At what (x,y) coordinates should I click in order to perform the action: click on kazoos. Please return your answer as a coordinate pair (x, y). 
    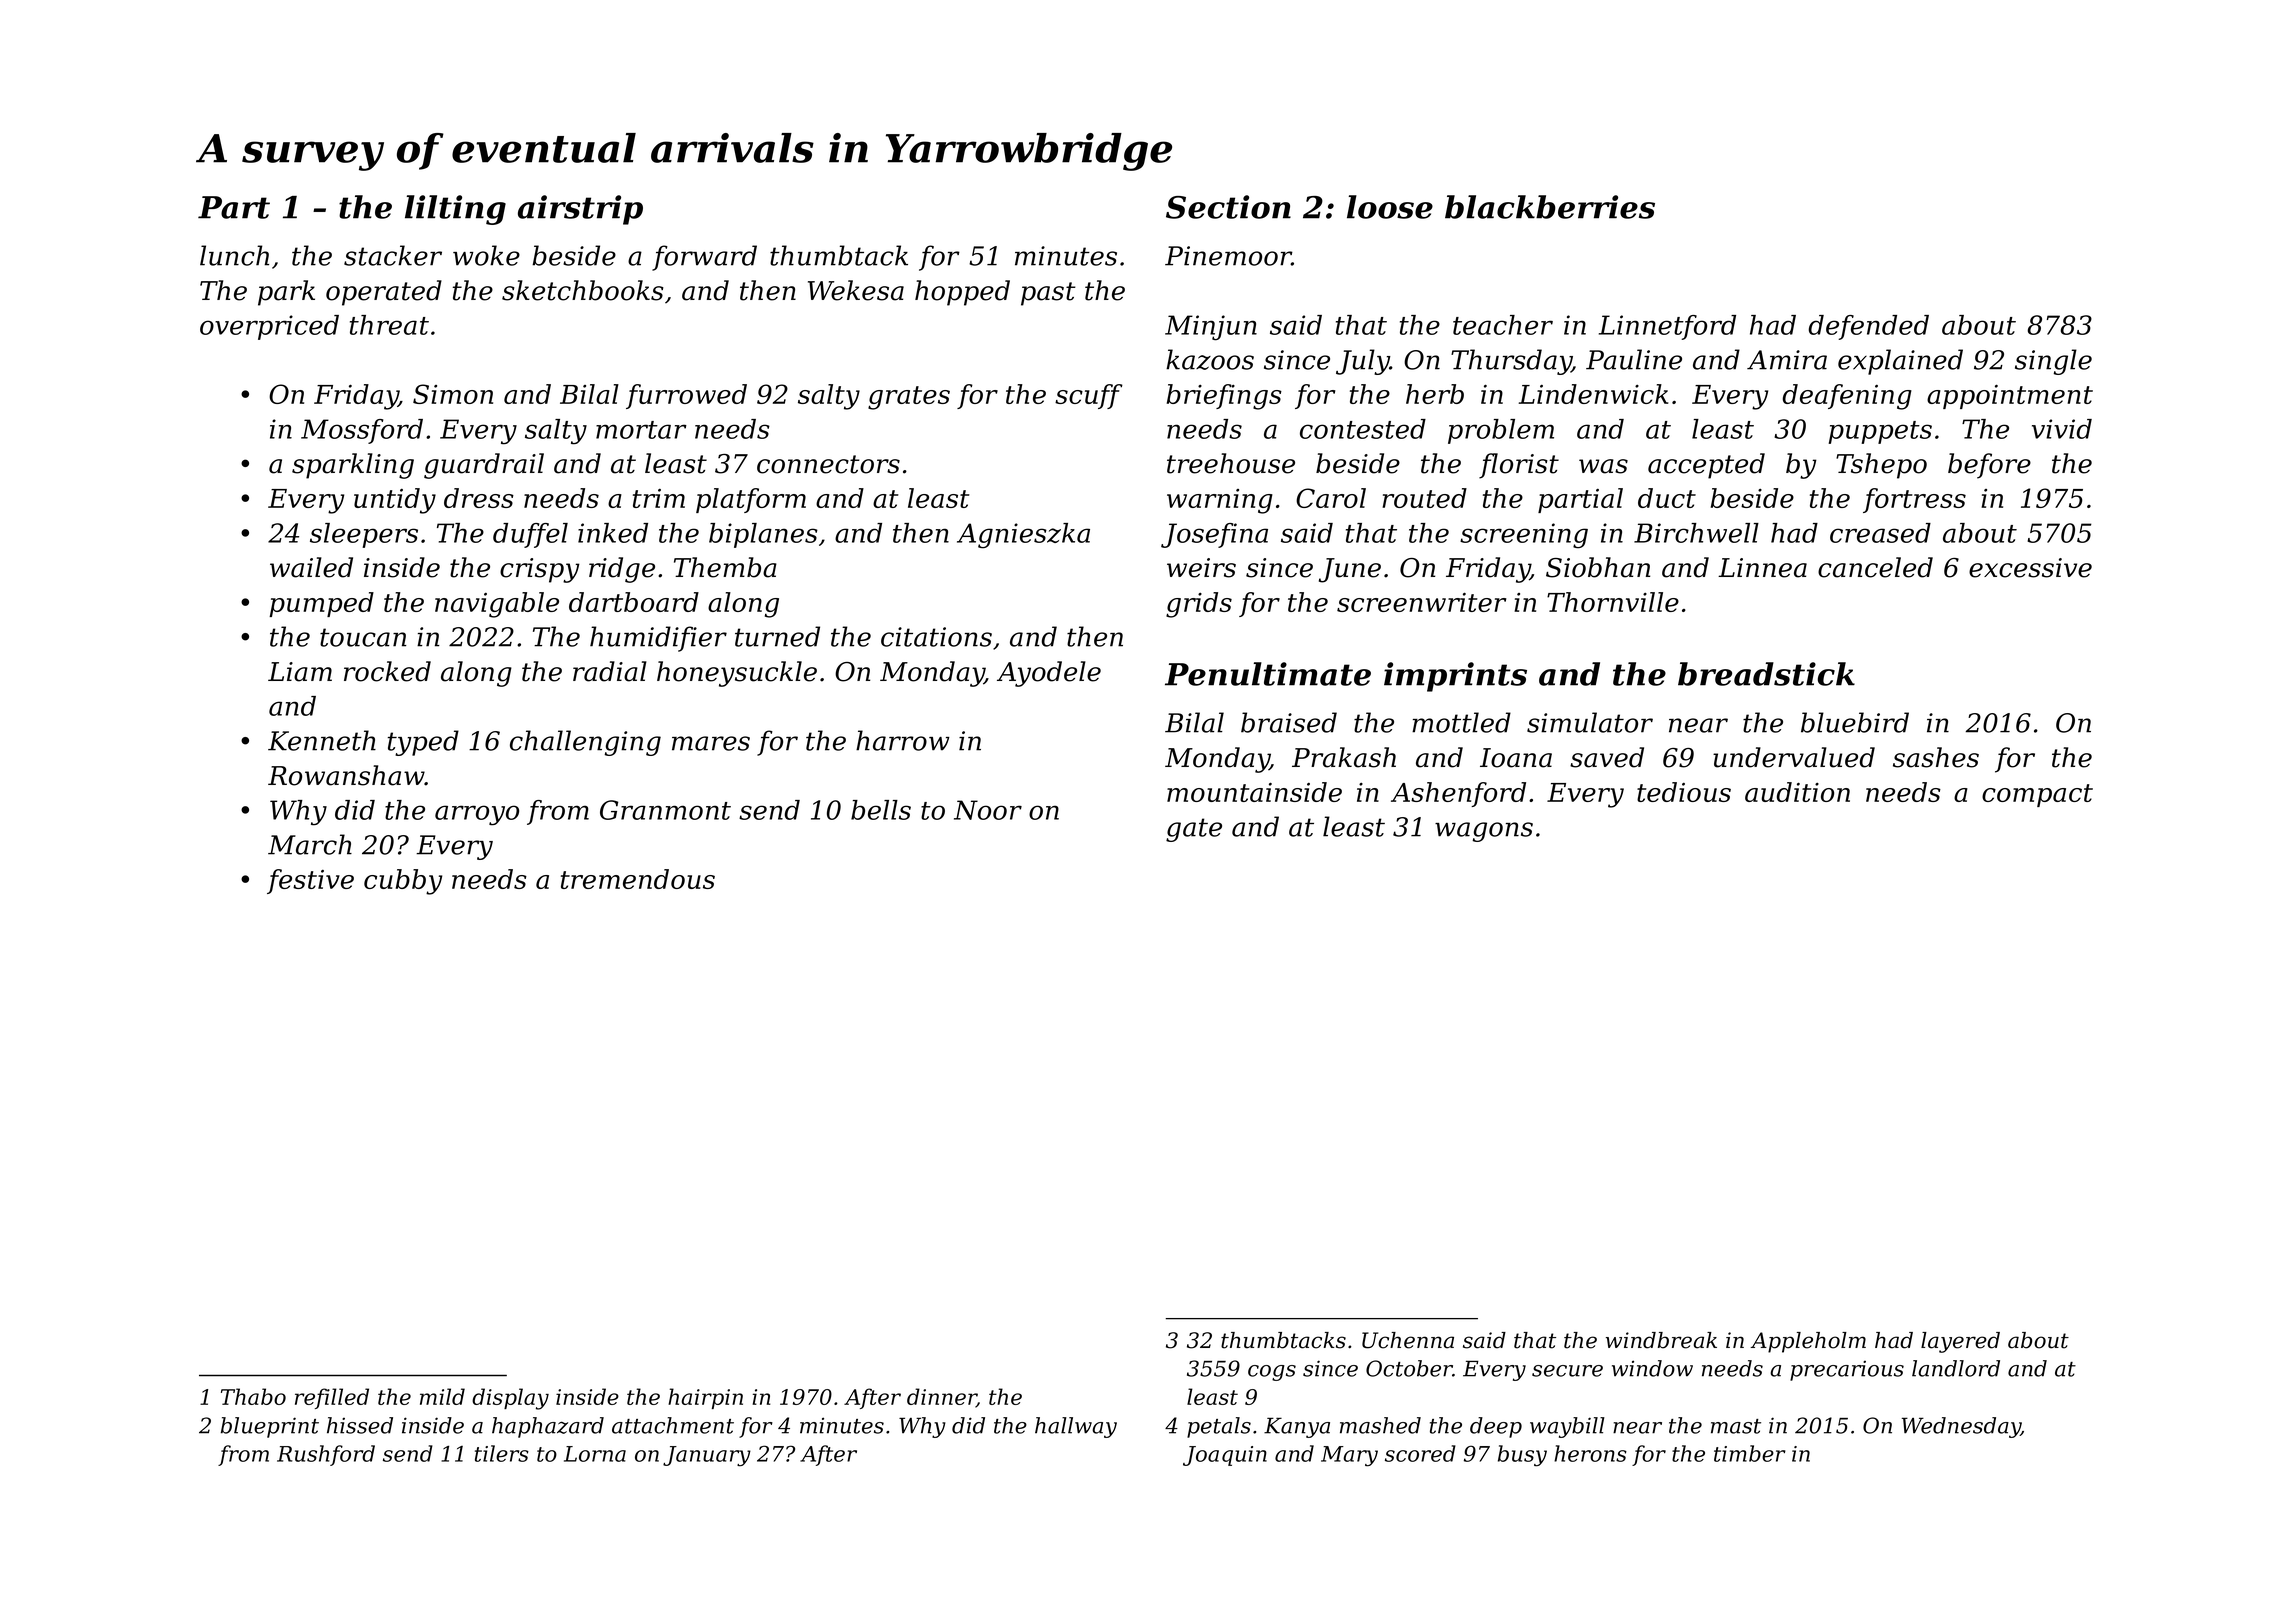
    Looking at the image, I should click on (1210, 359).
